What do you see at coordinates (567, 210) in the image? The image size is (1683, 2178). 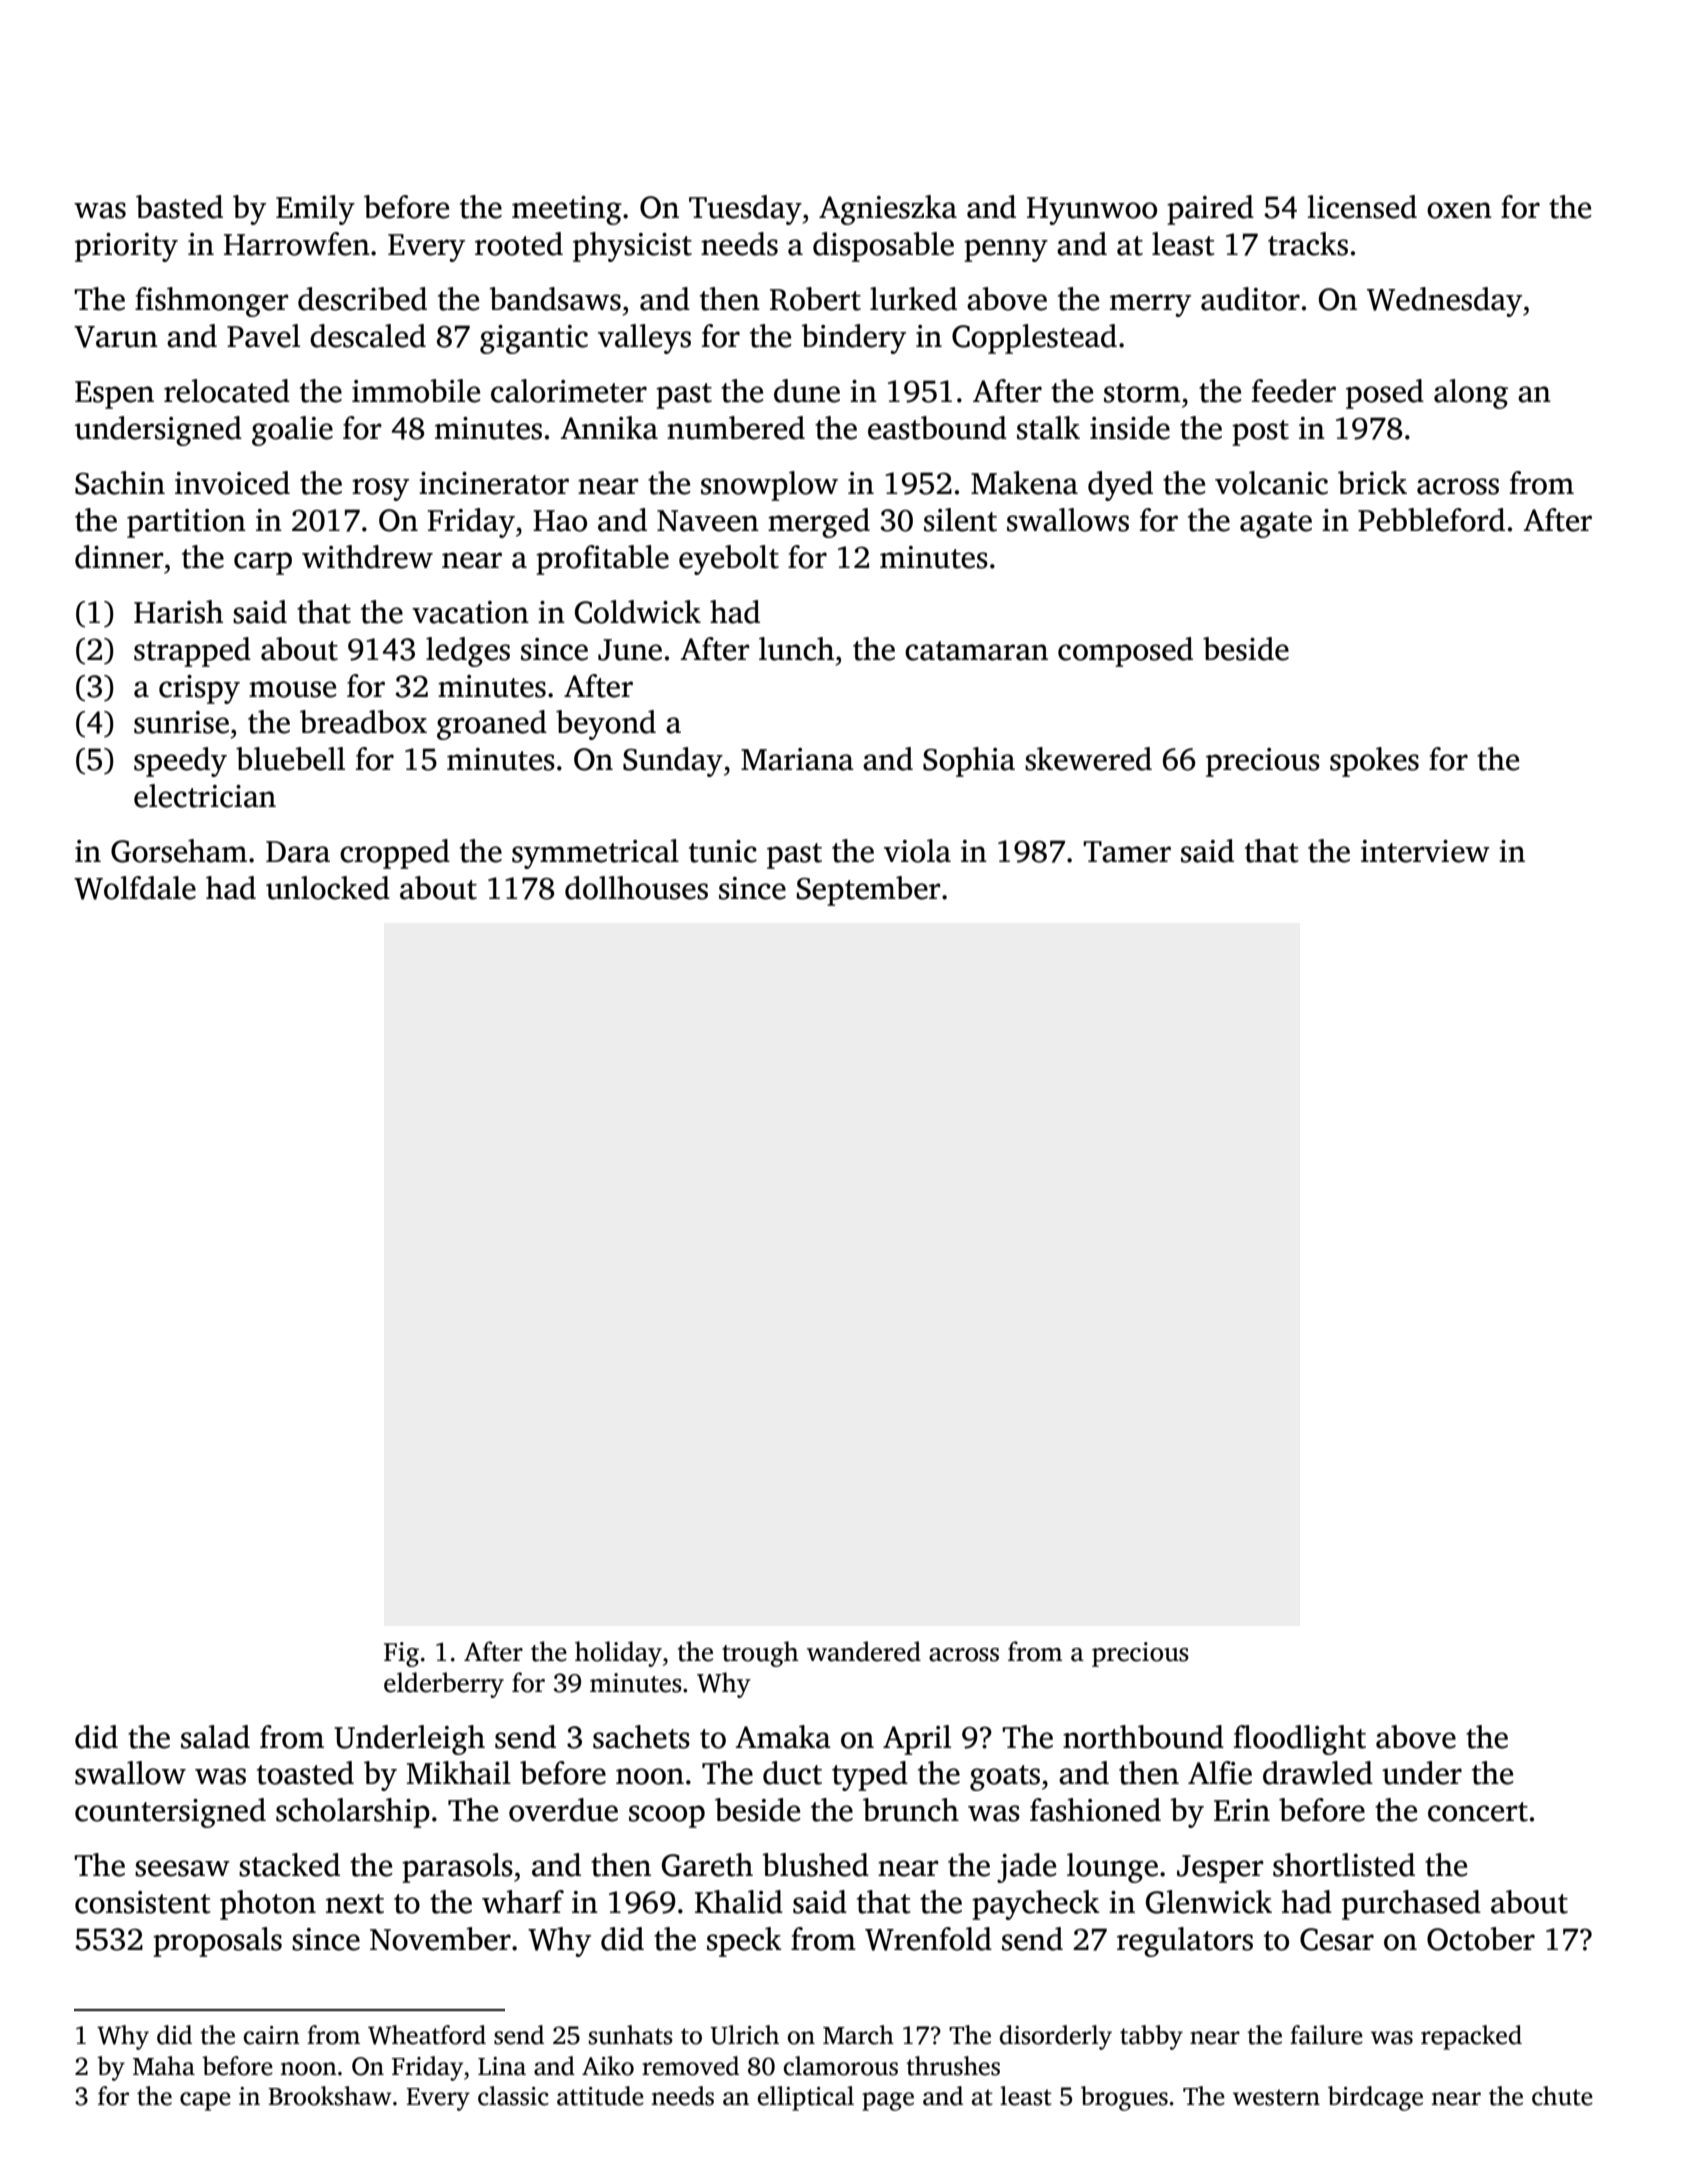 I see `meeting` at bounding box center [567, 210].
